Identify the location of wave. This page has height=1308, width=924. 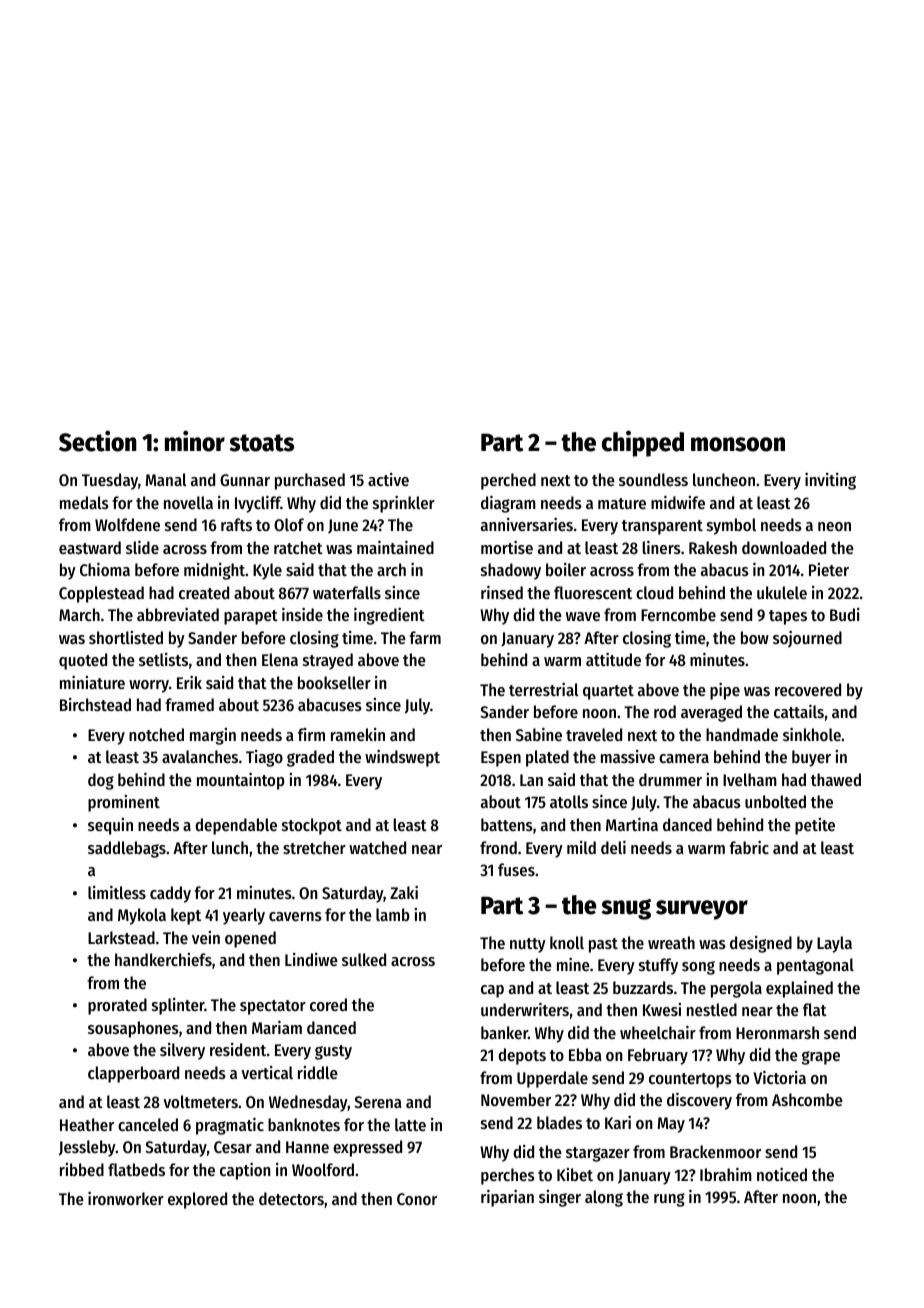
(583, 616).
